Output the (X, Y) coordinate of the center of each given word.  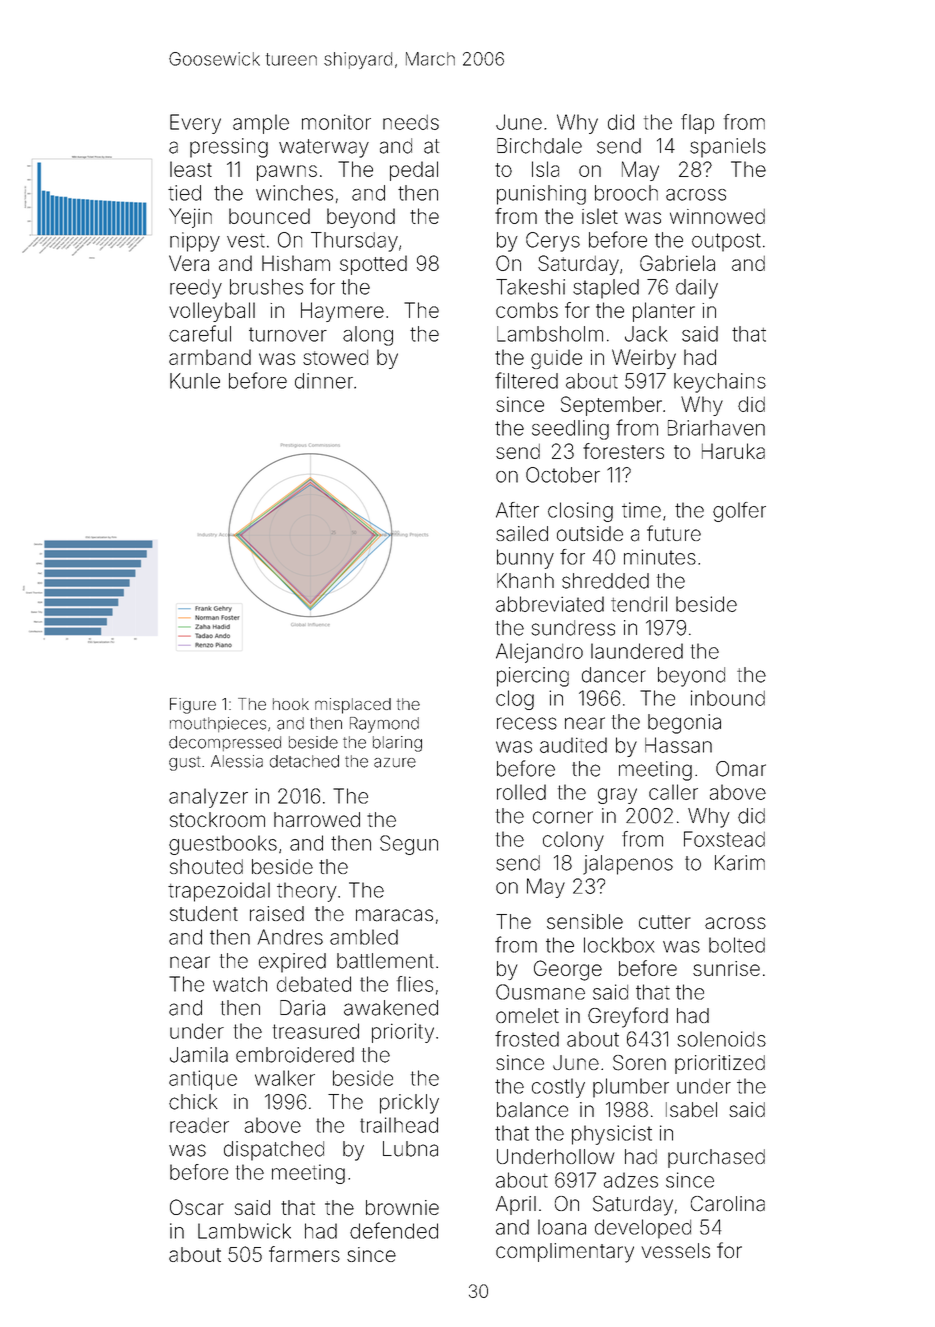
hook (291, 704)
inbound (728, 698)
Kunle (195, 381)
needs (411, 122)
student (204, 913)
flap (697, 124)
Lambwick (244, 1231)
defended (394, 1230)
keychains (720, 383)
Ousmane (540, 992)
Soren (639, 1063)
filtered (526, 380)
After (517, 510)
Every (195, 124)
